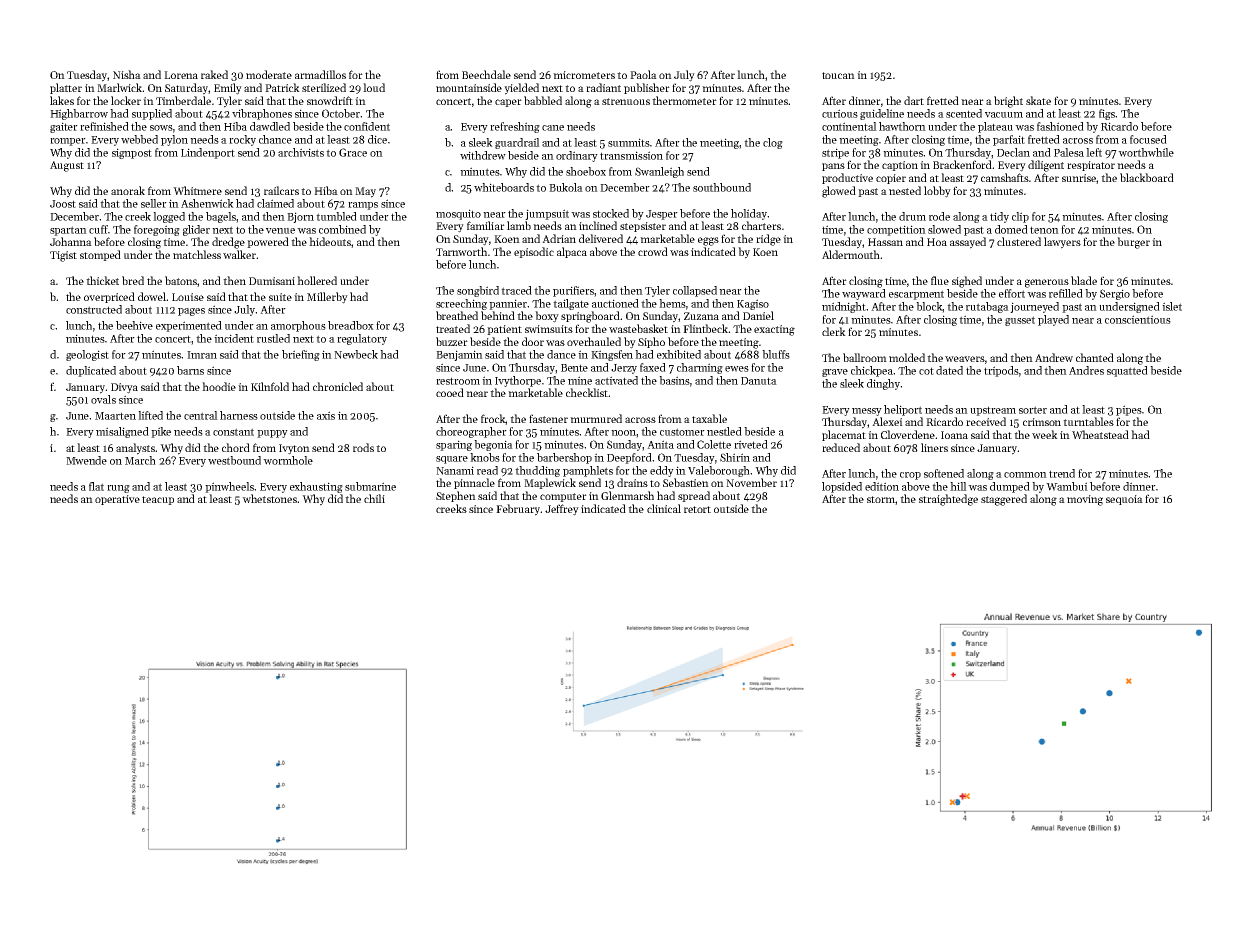  Describe the element at coordinates (1038, 100) in the page. I see `skate` at that location.
